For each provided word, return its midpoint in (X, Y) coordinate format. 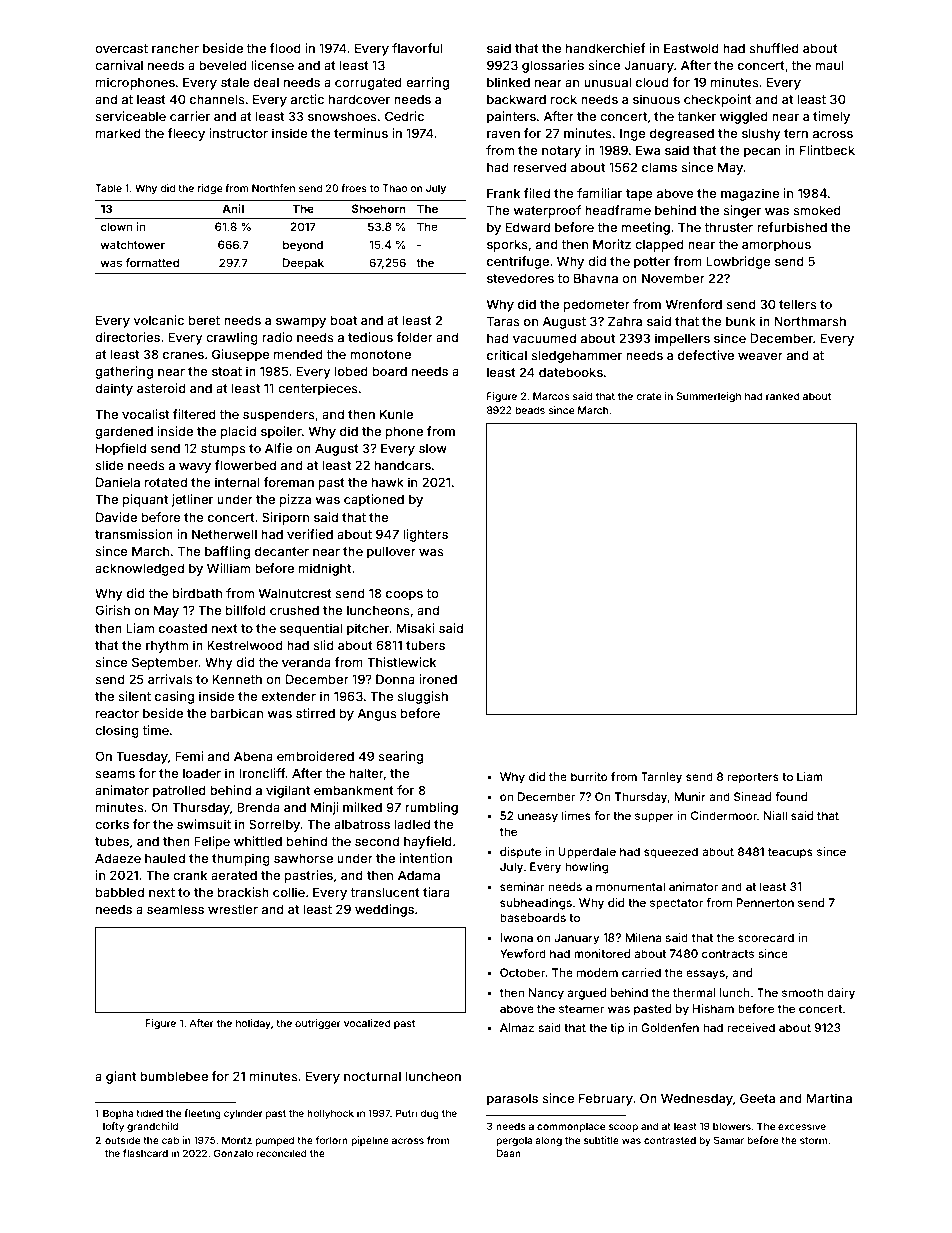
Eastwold (691, 48)
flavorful (417, 48)
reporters (753, 778)
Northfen (273, 188)
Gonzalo (233, 1153)
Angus (377, 714)
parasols (512, 1099)
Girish (112, 610)
